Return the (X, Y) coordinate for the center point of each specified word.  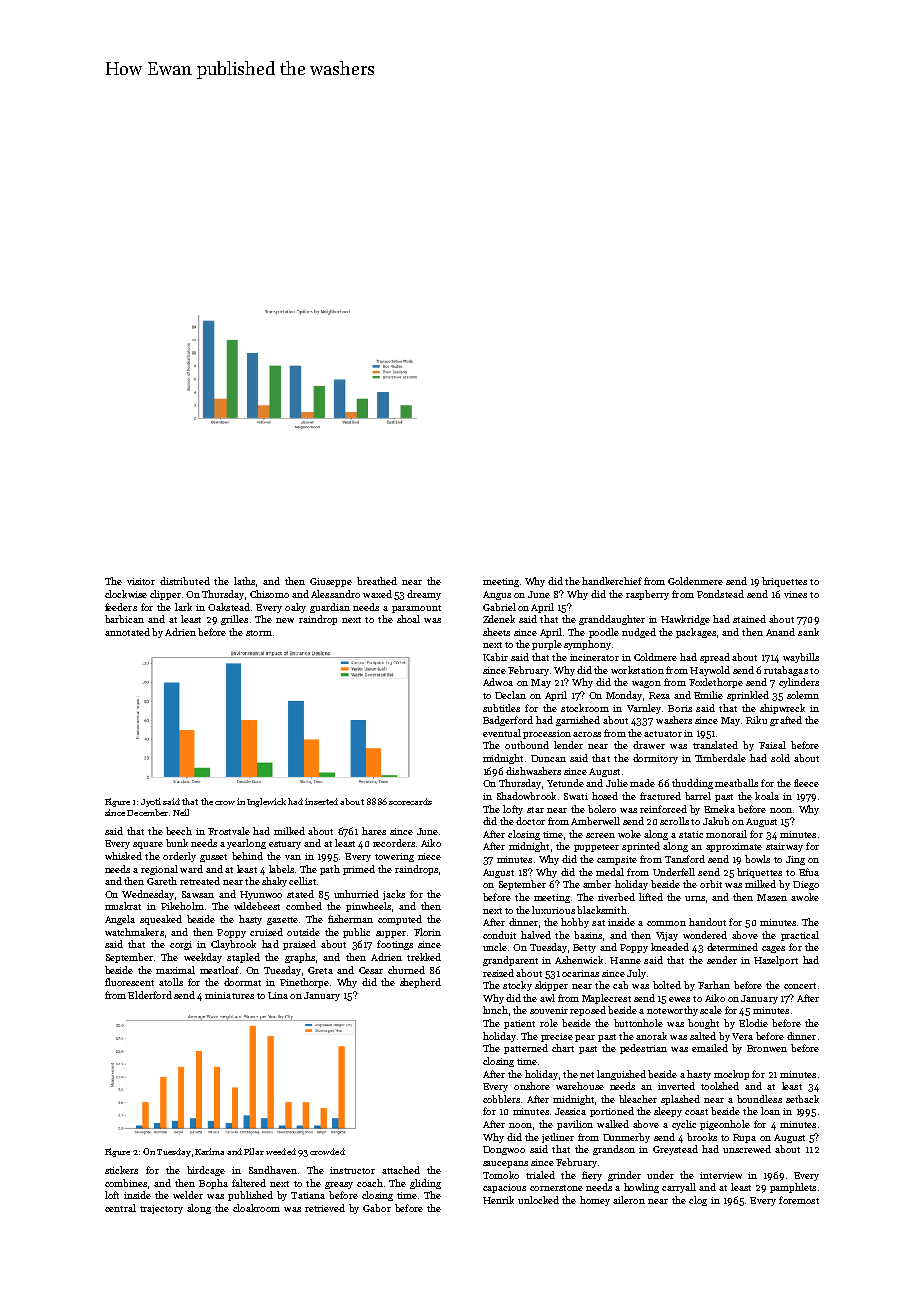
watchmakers (134, 932)
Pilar (254, 1151)
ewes (679, 999)
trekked (424, 957)
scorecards (410, 801)
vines (795, 594)
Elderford (150, 995)
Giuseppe (331, 582)
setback (802, 1099)
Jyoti (151, 802)
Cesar (371, 970)
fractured (660, 796)
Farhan (714, 985)
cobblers (501, 1099)
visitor (141, 581)
